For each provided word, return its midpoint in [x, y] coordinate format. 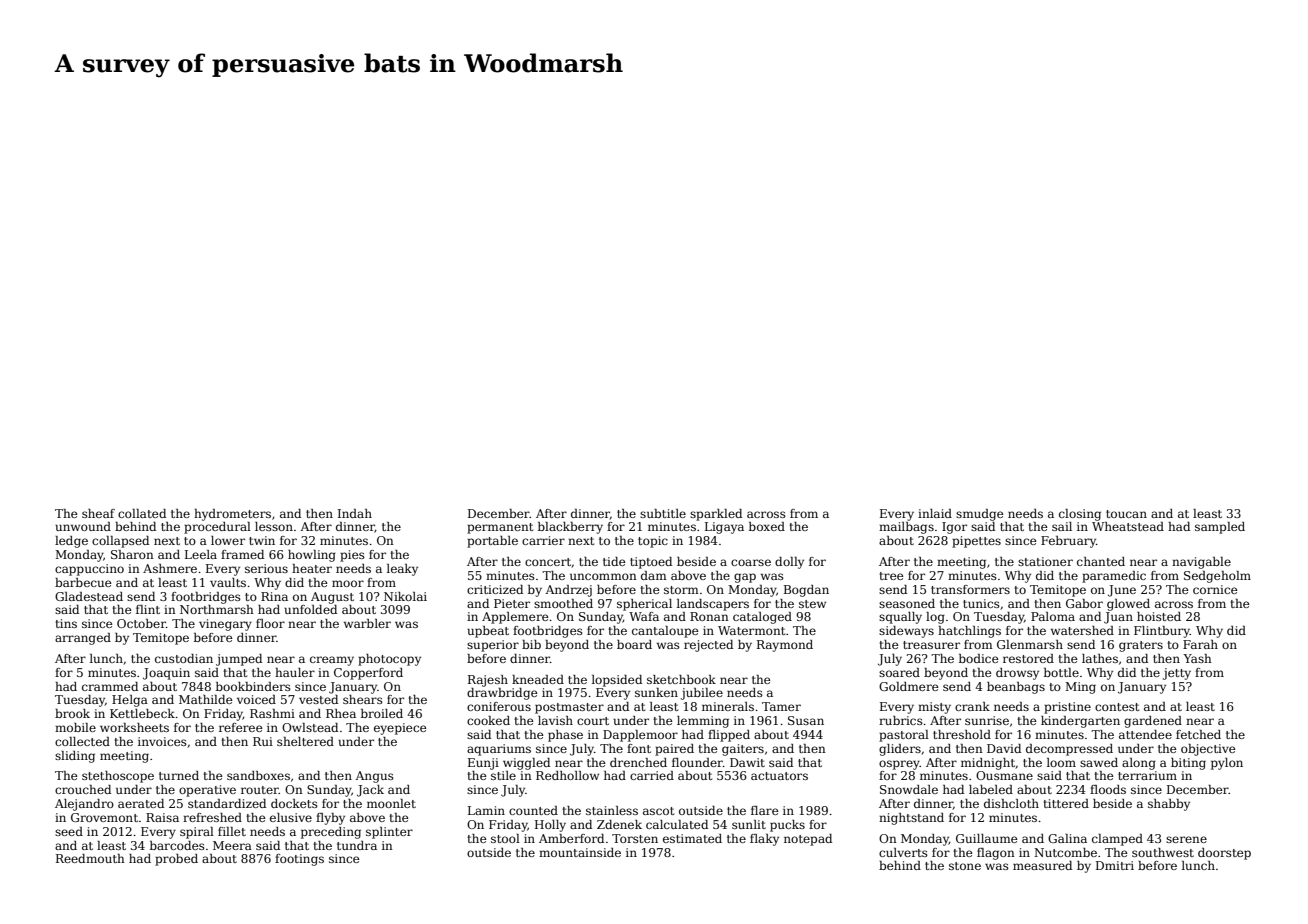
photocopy [389, 660]
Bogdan [806, 591]
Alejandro [84, 805]
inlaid [935, 513]
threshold [962, 734]
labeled [991, 789]
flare [764, 810]
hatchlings [969, 632]
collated [142, 513]
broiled [382, 713]
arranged [83, 639]
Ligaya [724, 528]
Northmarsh [217, 609]
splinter [389, 833]
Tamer [781, 706]
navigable [1201, 563]
